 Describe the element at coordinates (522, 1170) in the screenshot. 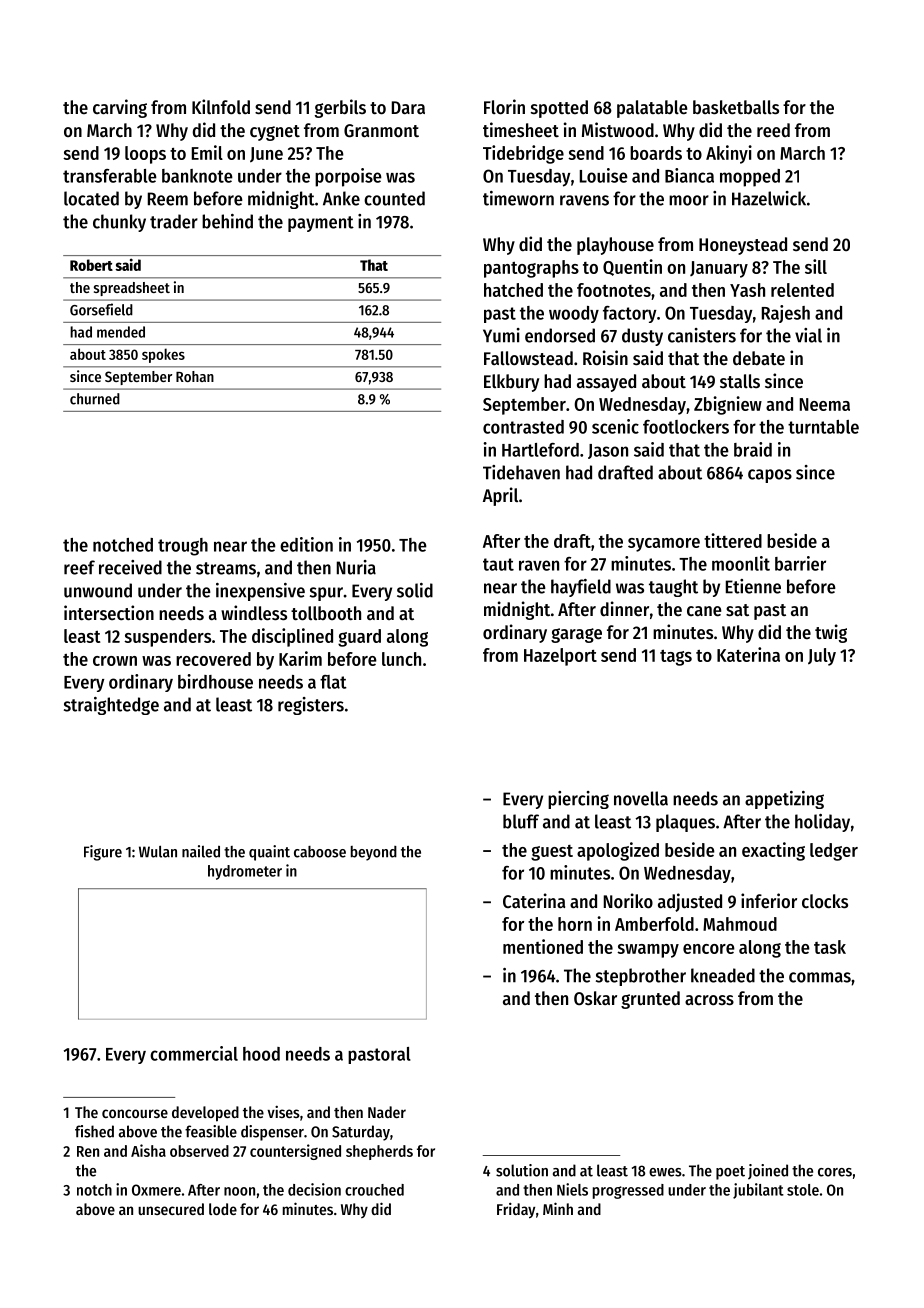

I see `solution` at that location.
